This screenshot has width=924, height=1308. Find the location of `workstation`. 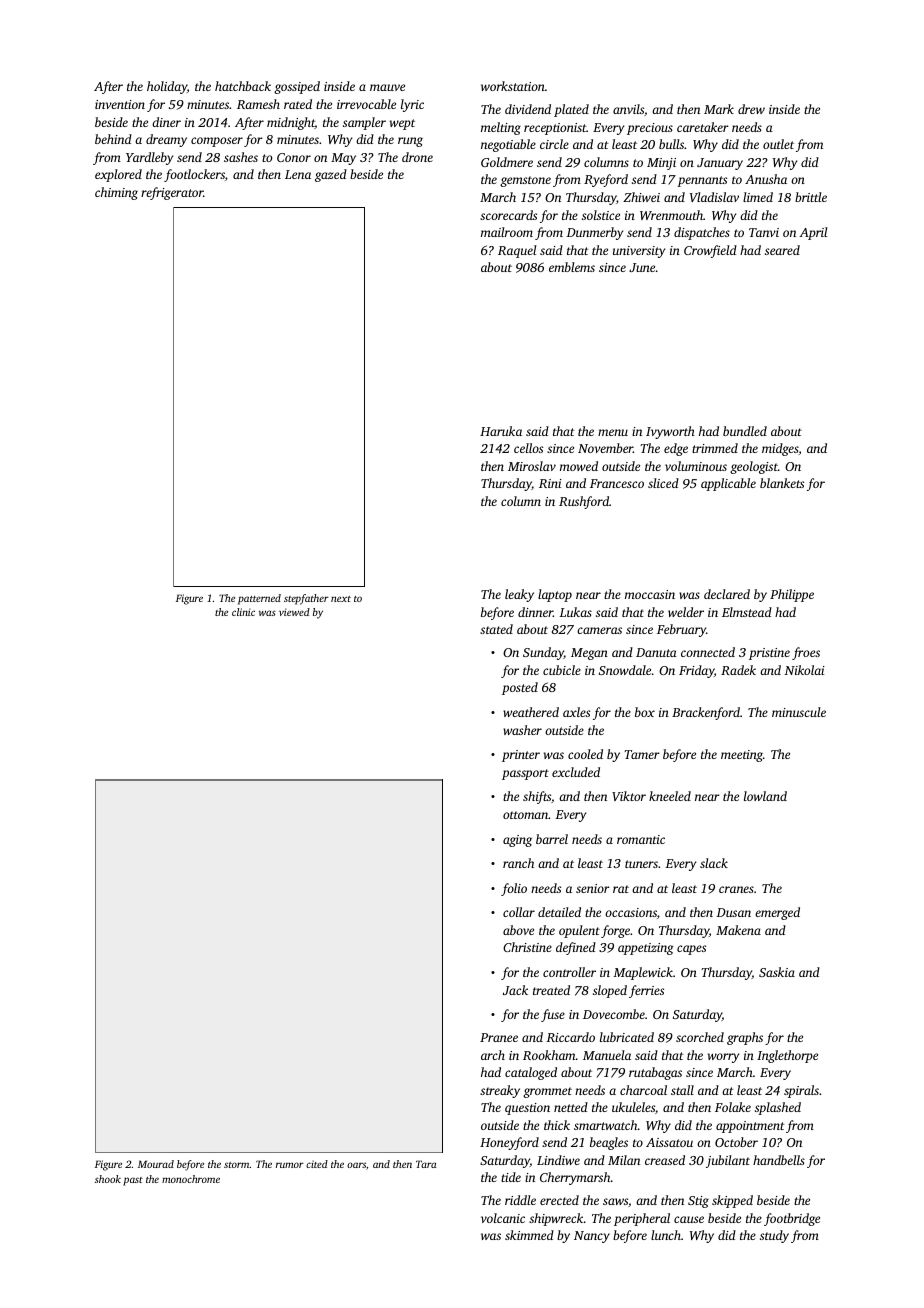

workstation is located at coordinates (513, 86).
